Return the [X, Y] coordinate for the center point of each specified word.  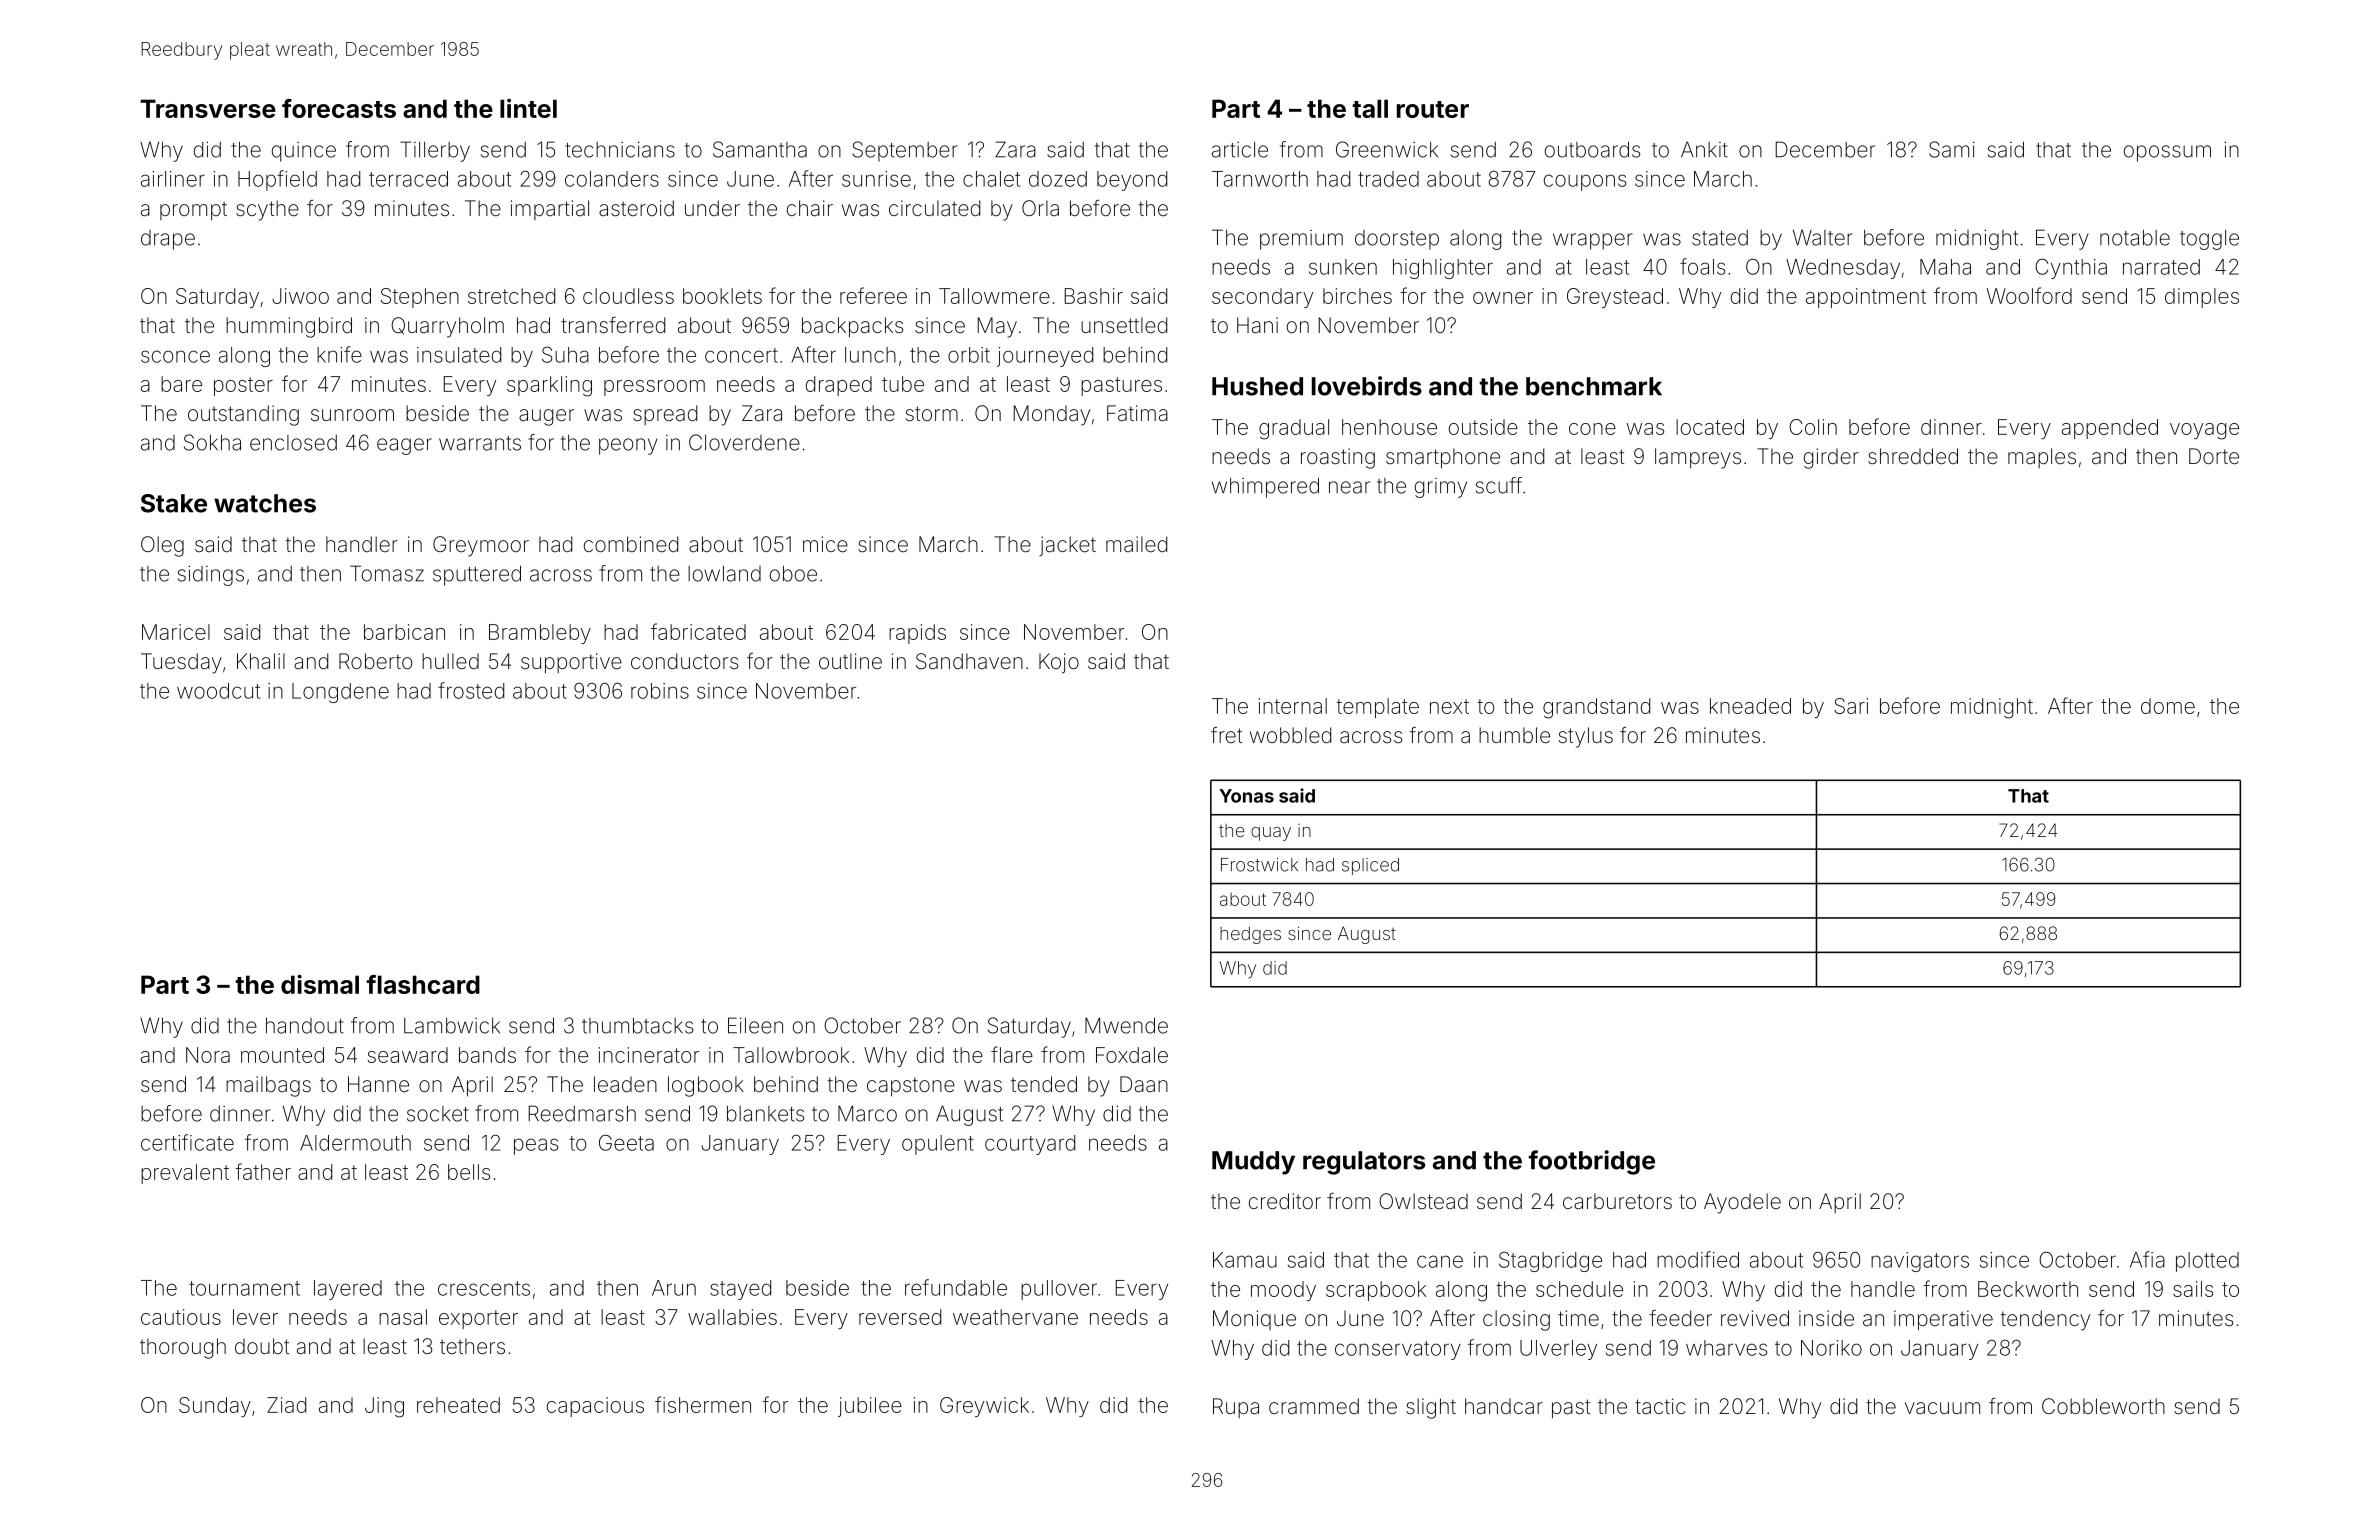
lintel [528, 108]
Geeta [626, 1142]
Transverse [208, 108]
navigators [1920, 1262]
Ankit [1704, 149]
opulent [938, 1145]
